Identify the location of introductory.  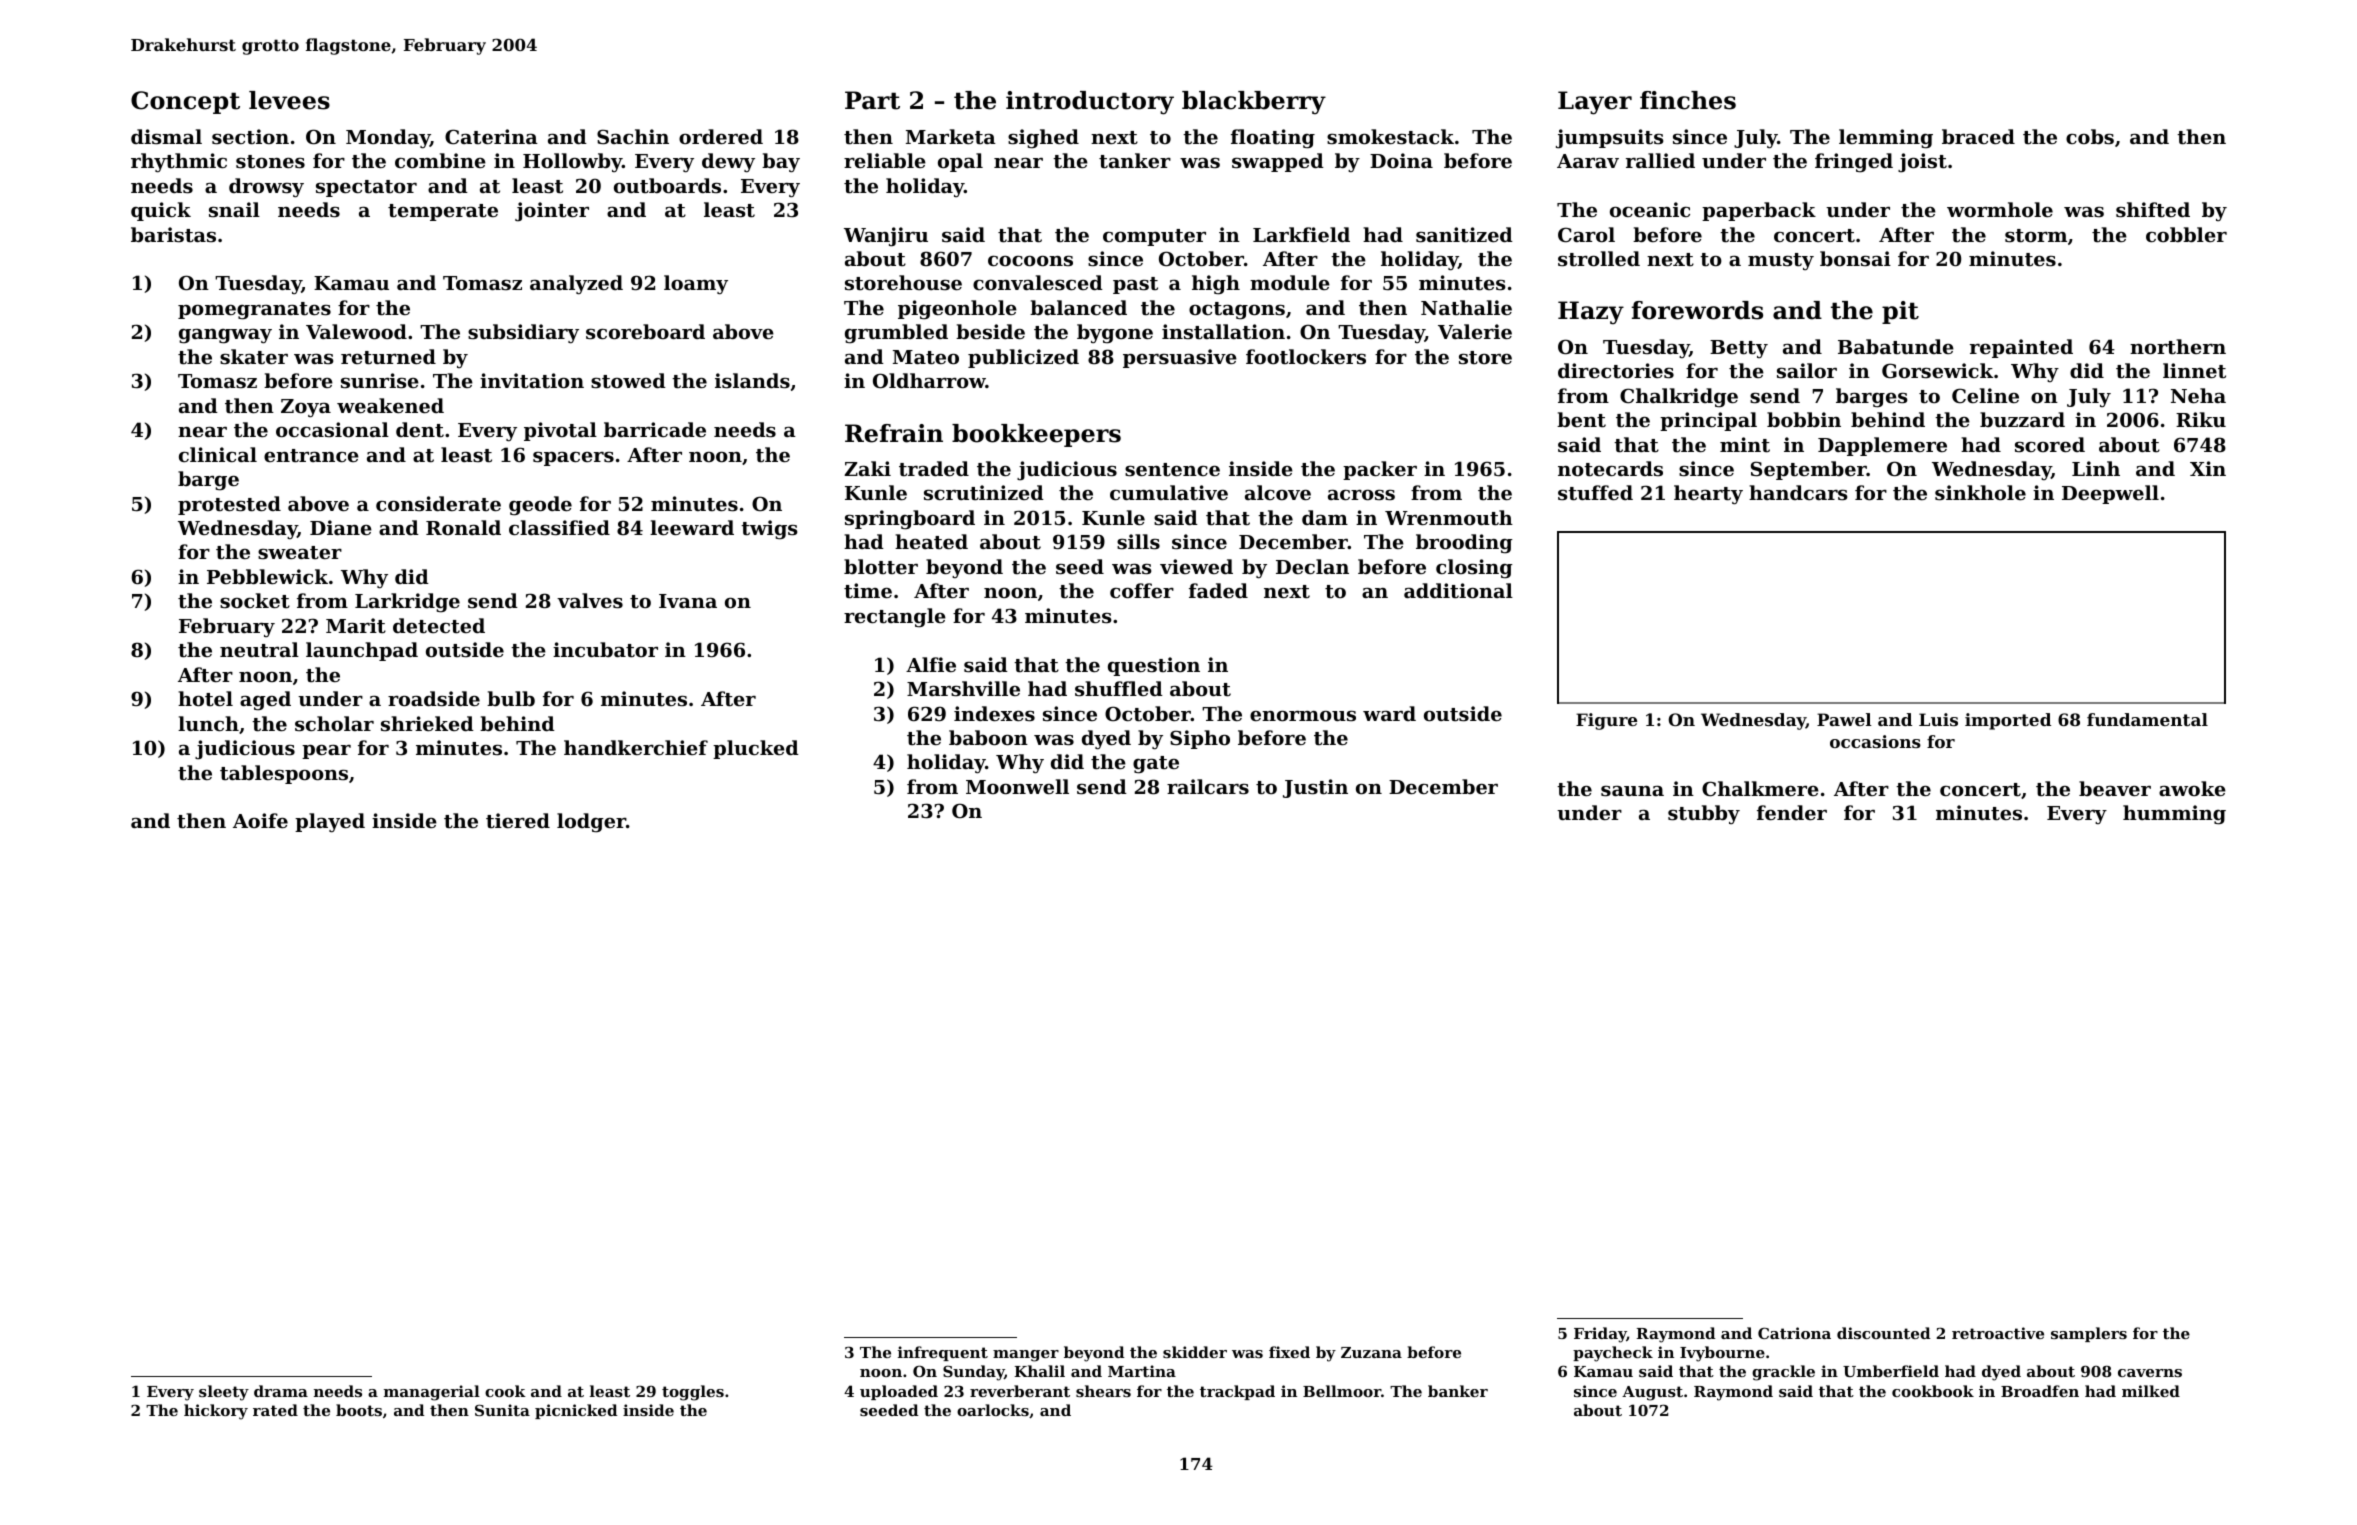
(1090, 103).
